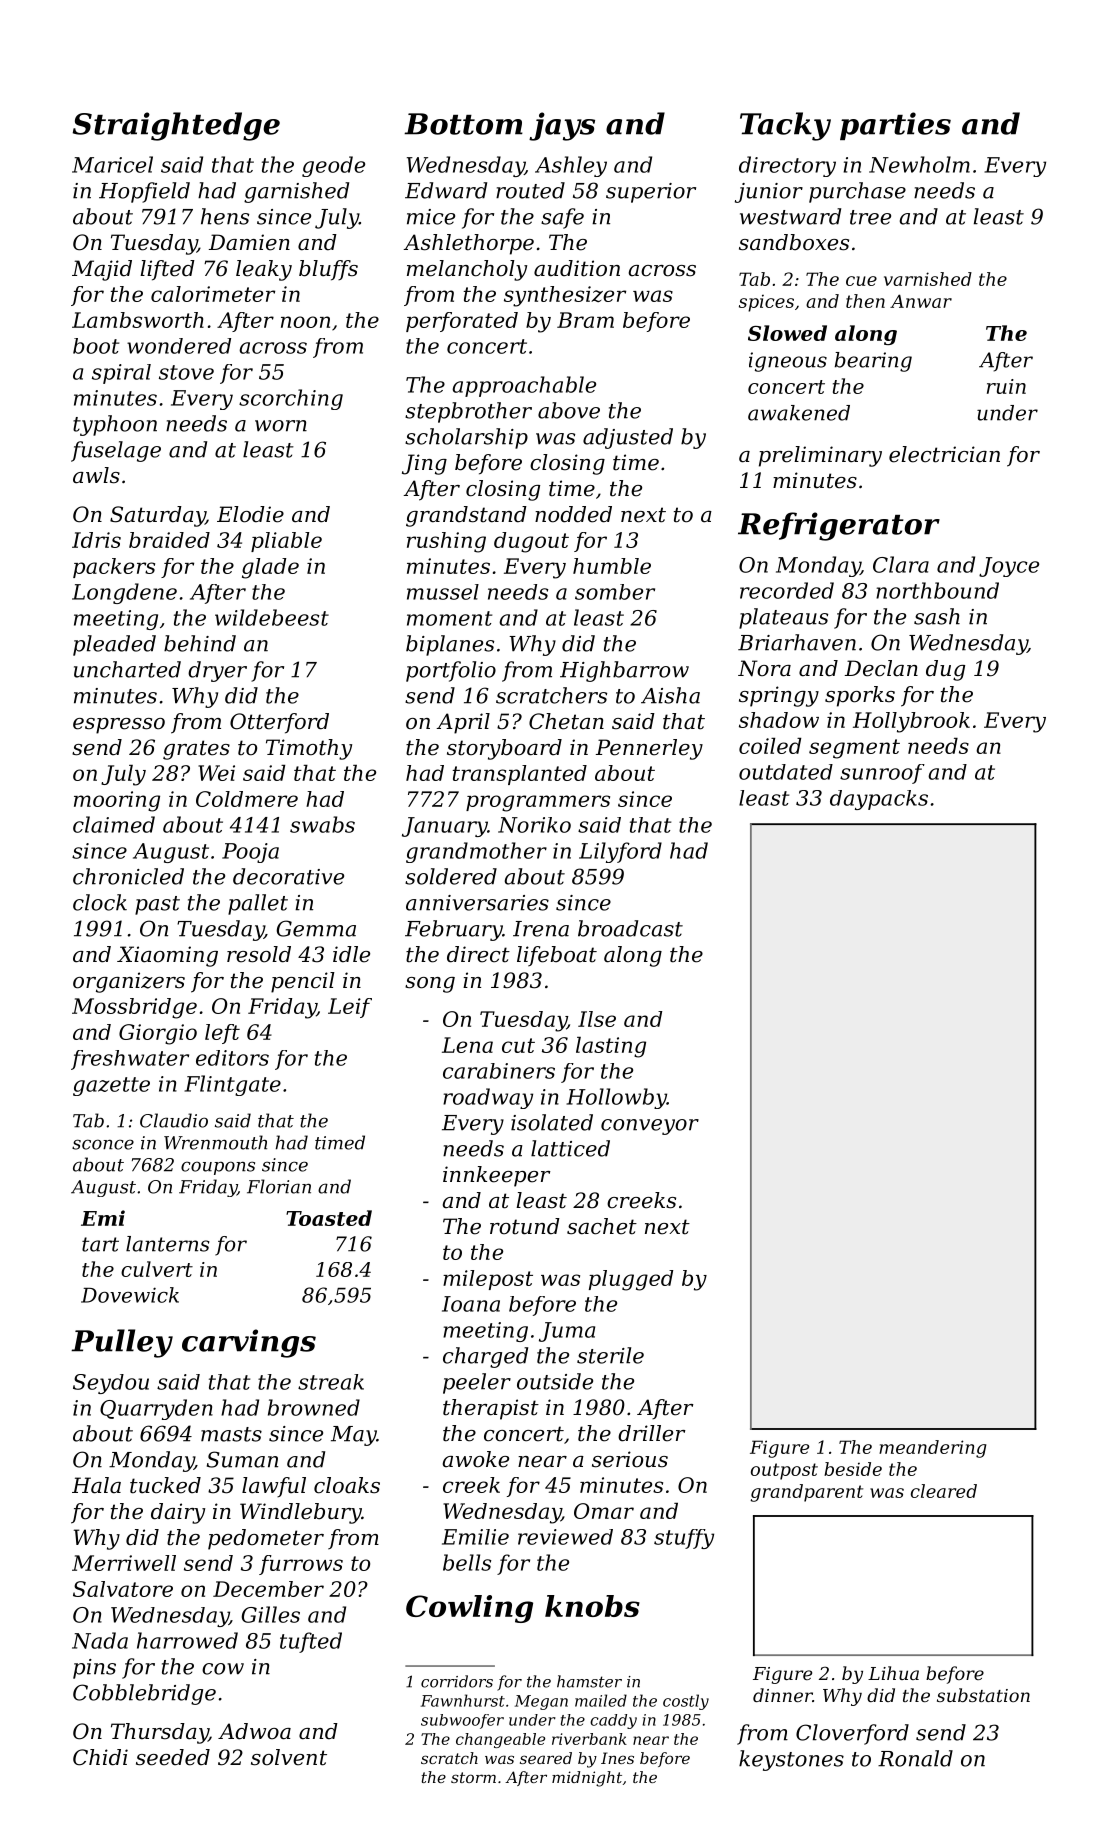  Describe the element at coordinates (944, 1491) in the screenshot. I see `cleared` at that location.
